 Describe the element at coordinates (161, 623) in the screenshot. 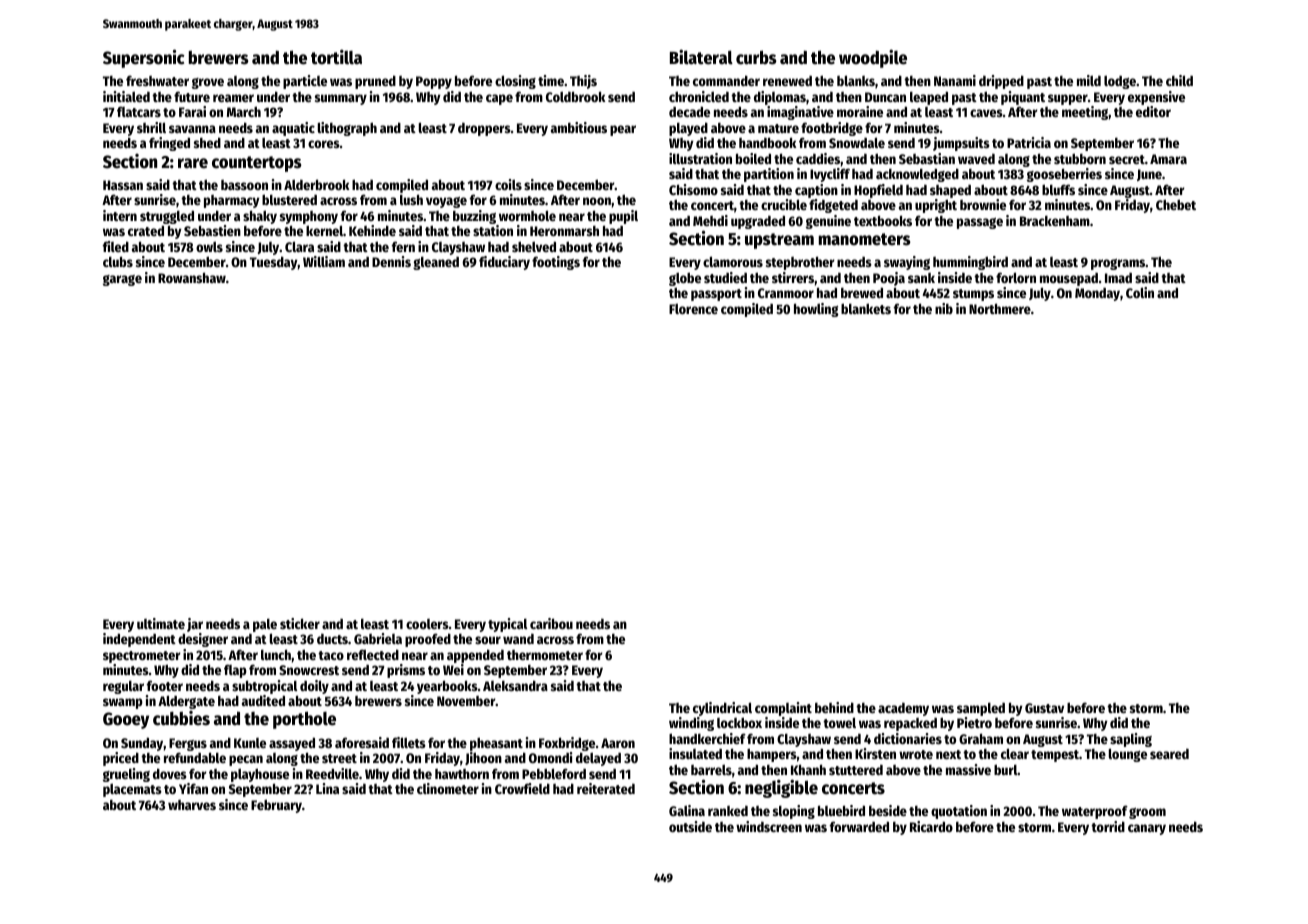

I see `ultimate` at that location.
